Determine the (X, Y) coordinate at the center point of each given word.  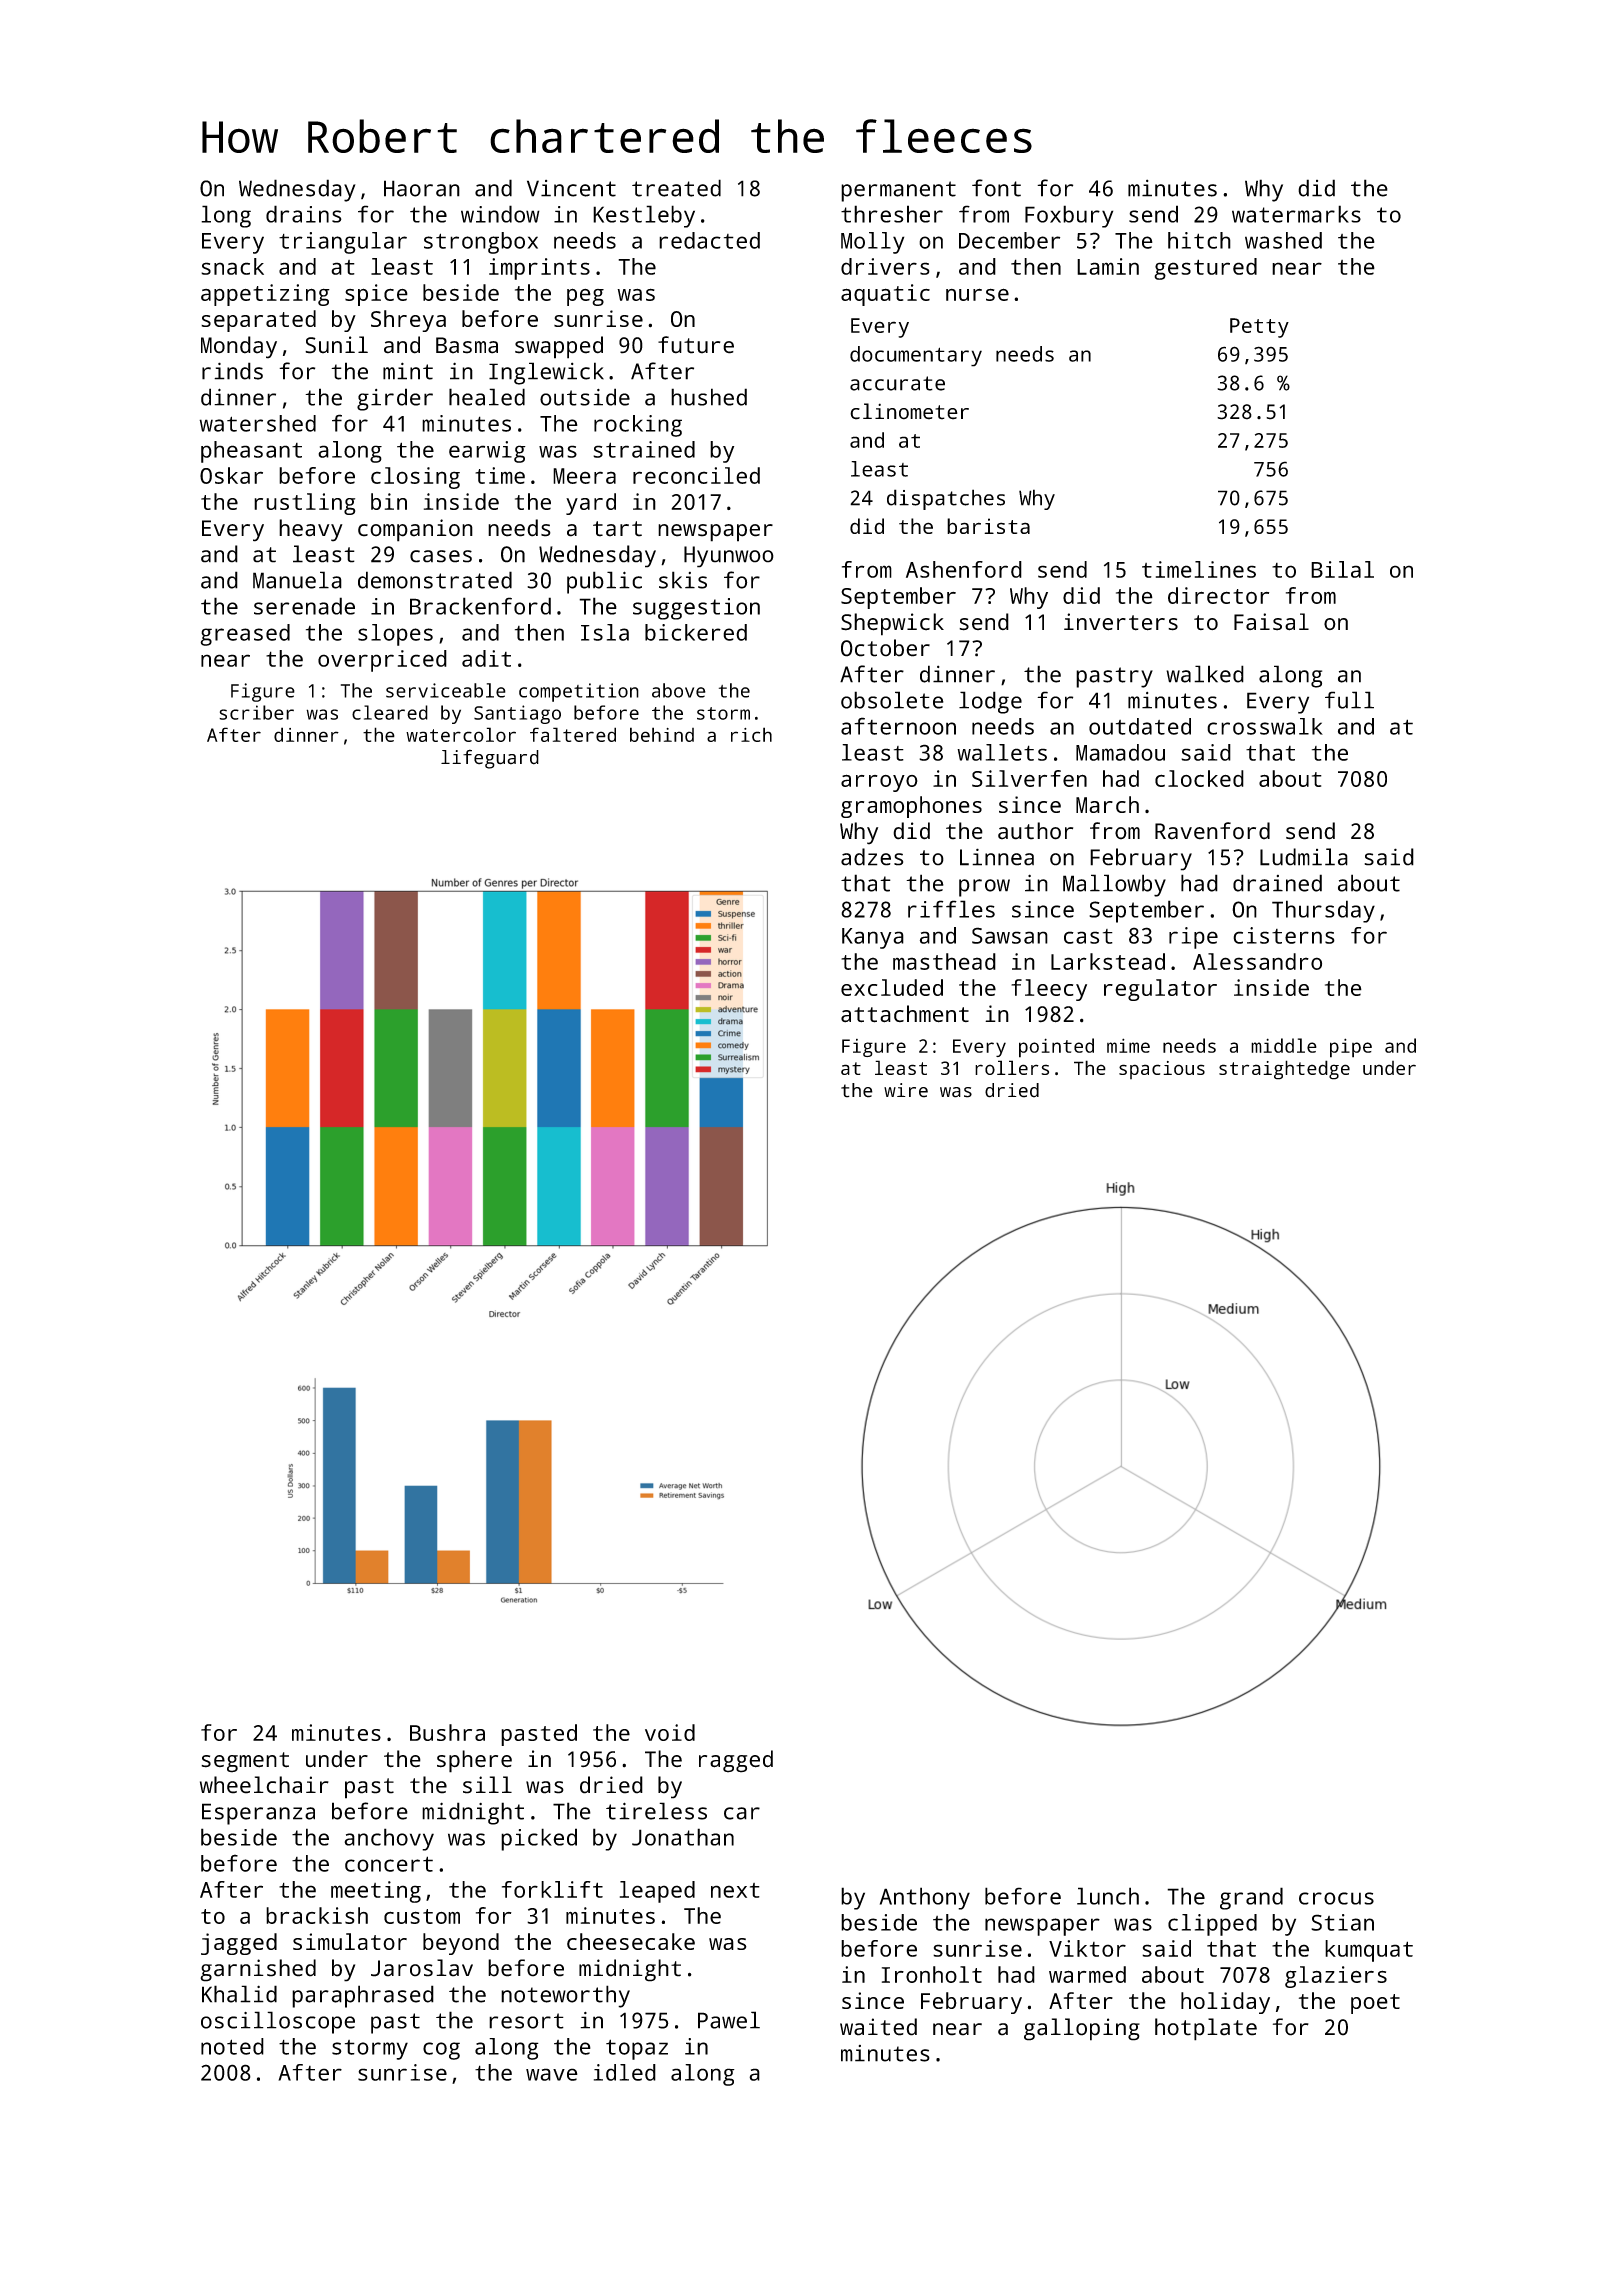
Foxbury (1069, 216)
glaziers (1336, 1977)
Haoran (422, 188)
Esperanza (258, 1814)
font (996, 188)
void (670, 1732)
